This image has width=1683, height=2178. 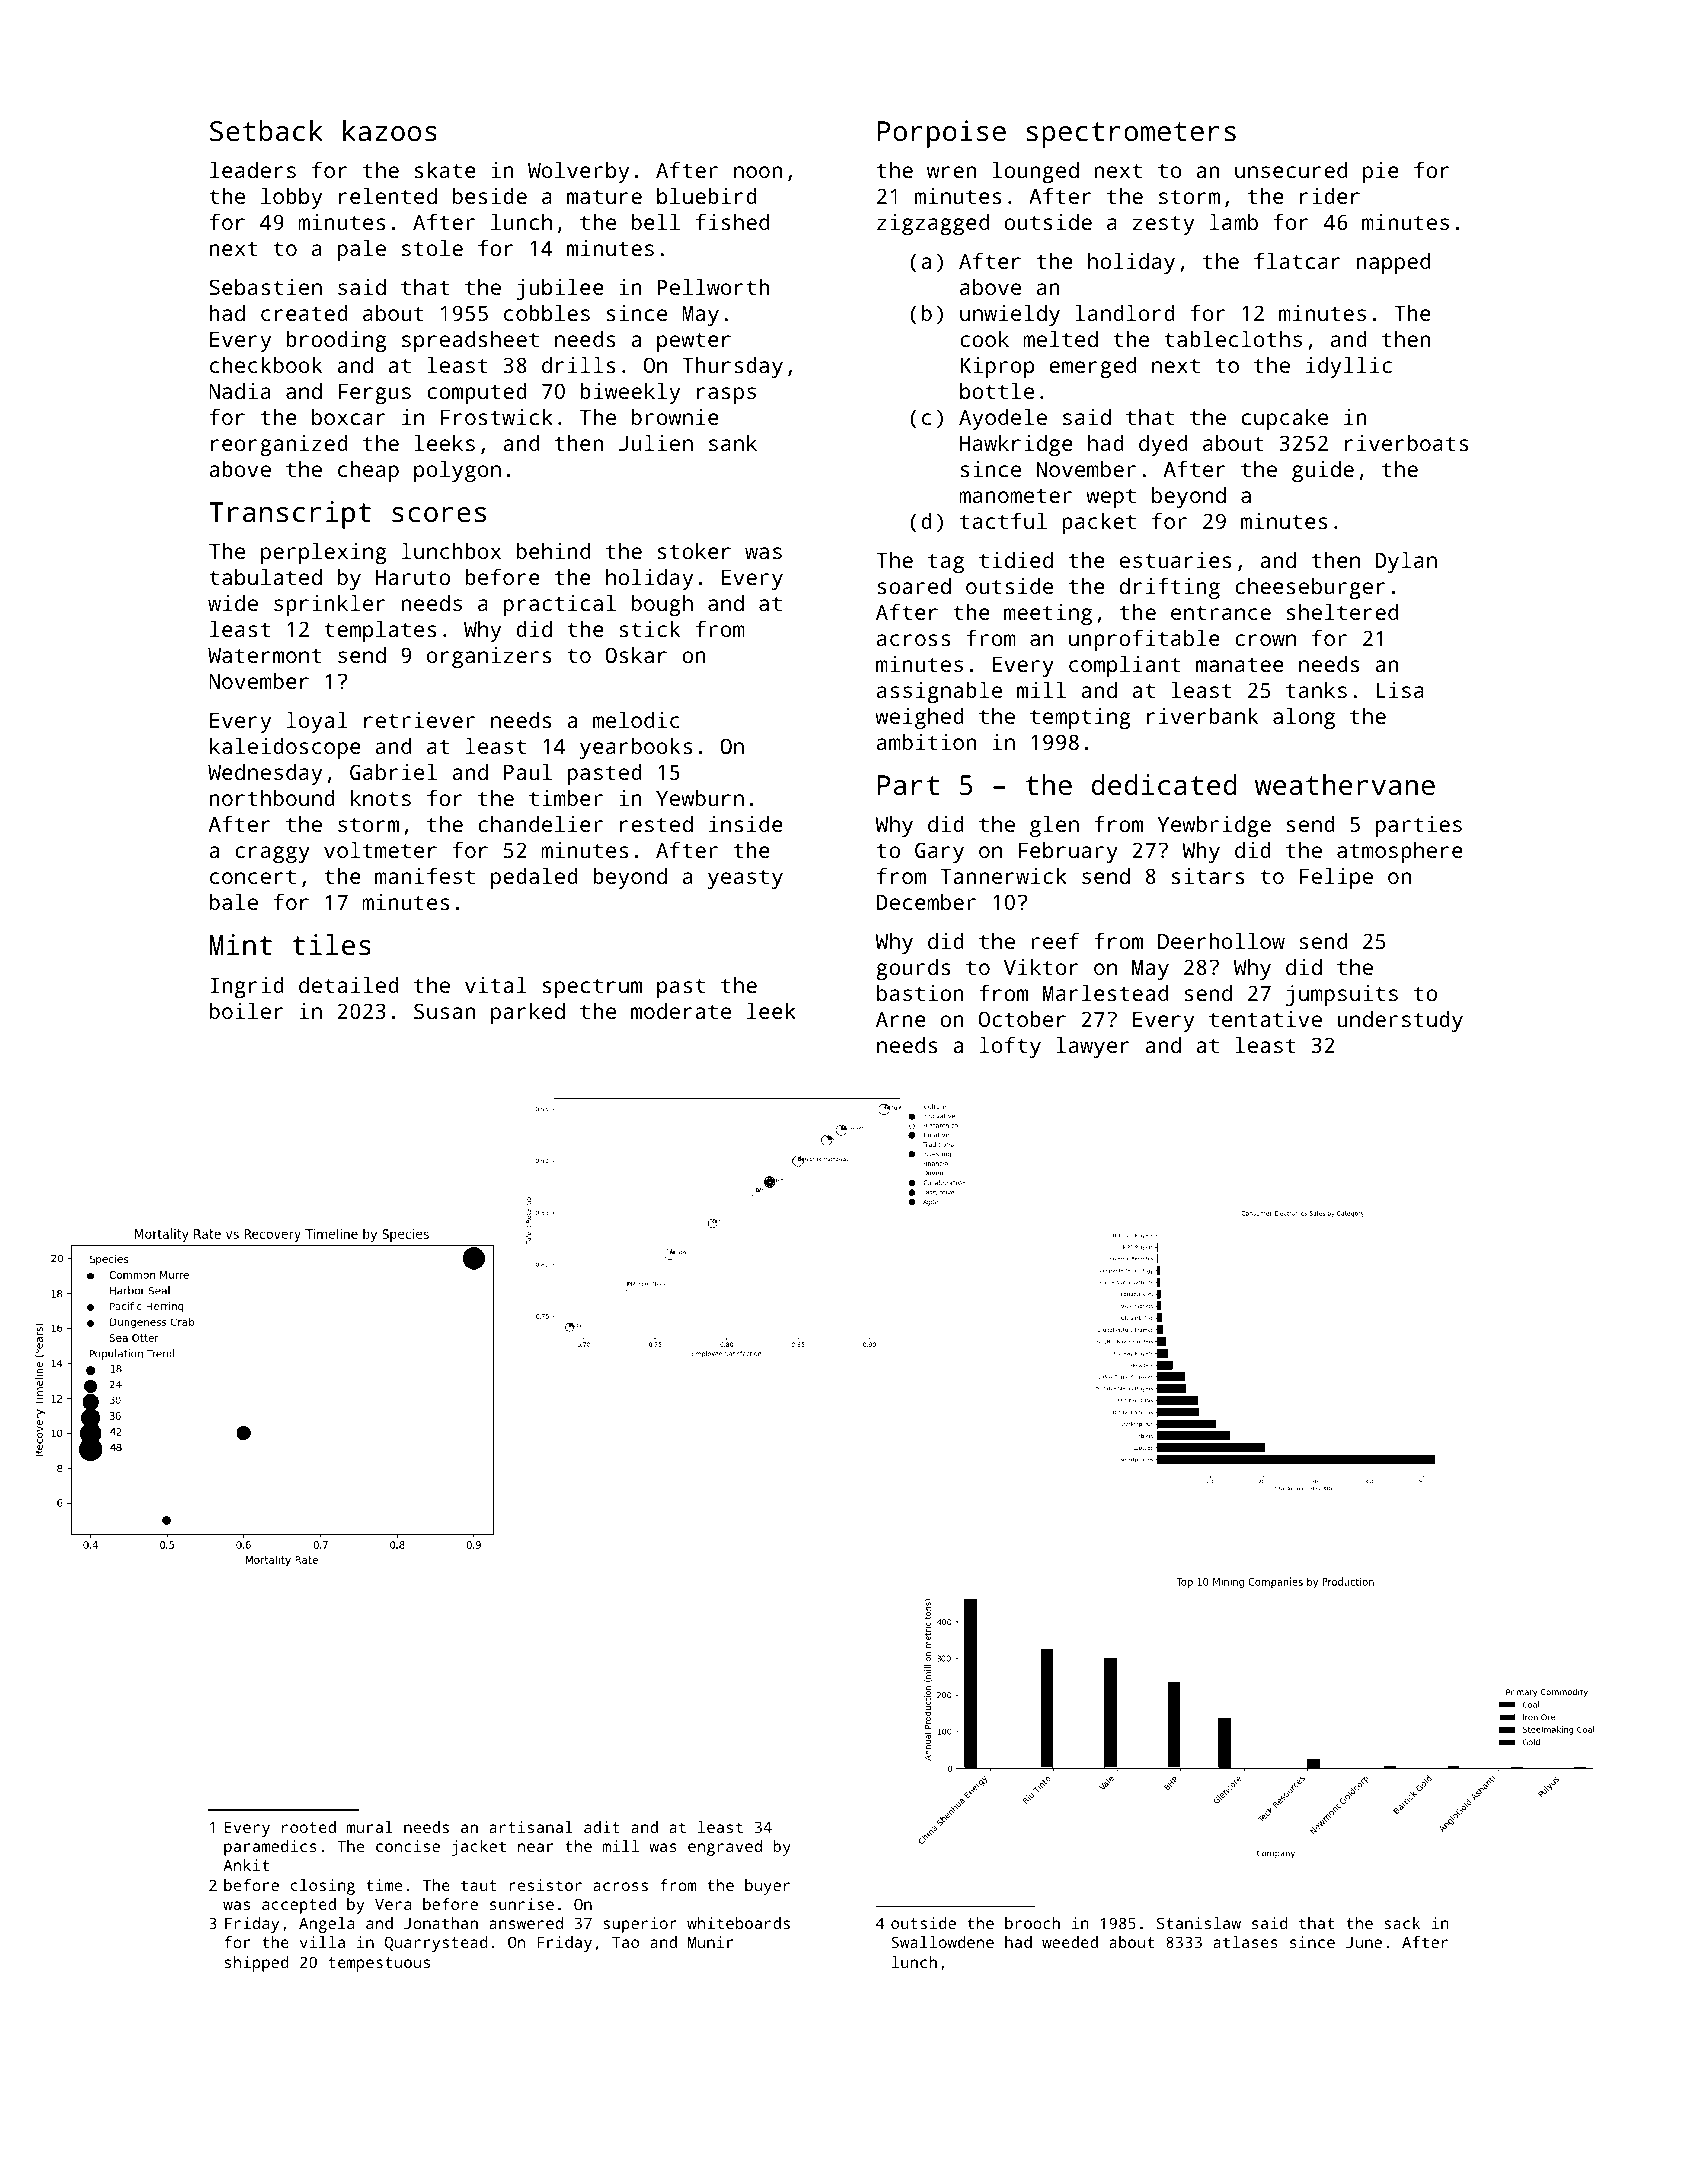 I want to click on jumpsuits, so click(x=1342, y=995).
